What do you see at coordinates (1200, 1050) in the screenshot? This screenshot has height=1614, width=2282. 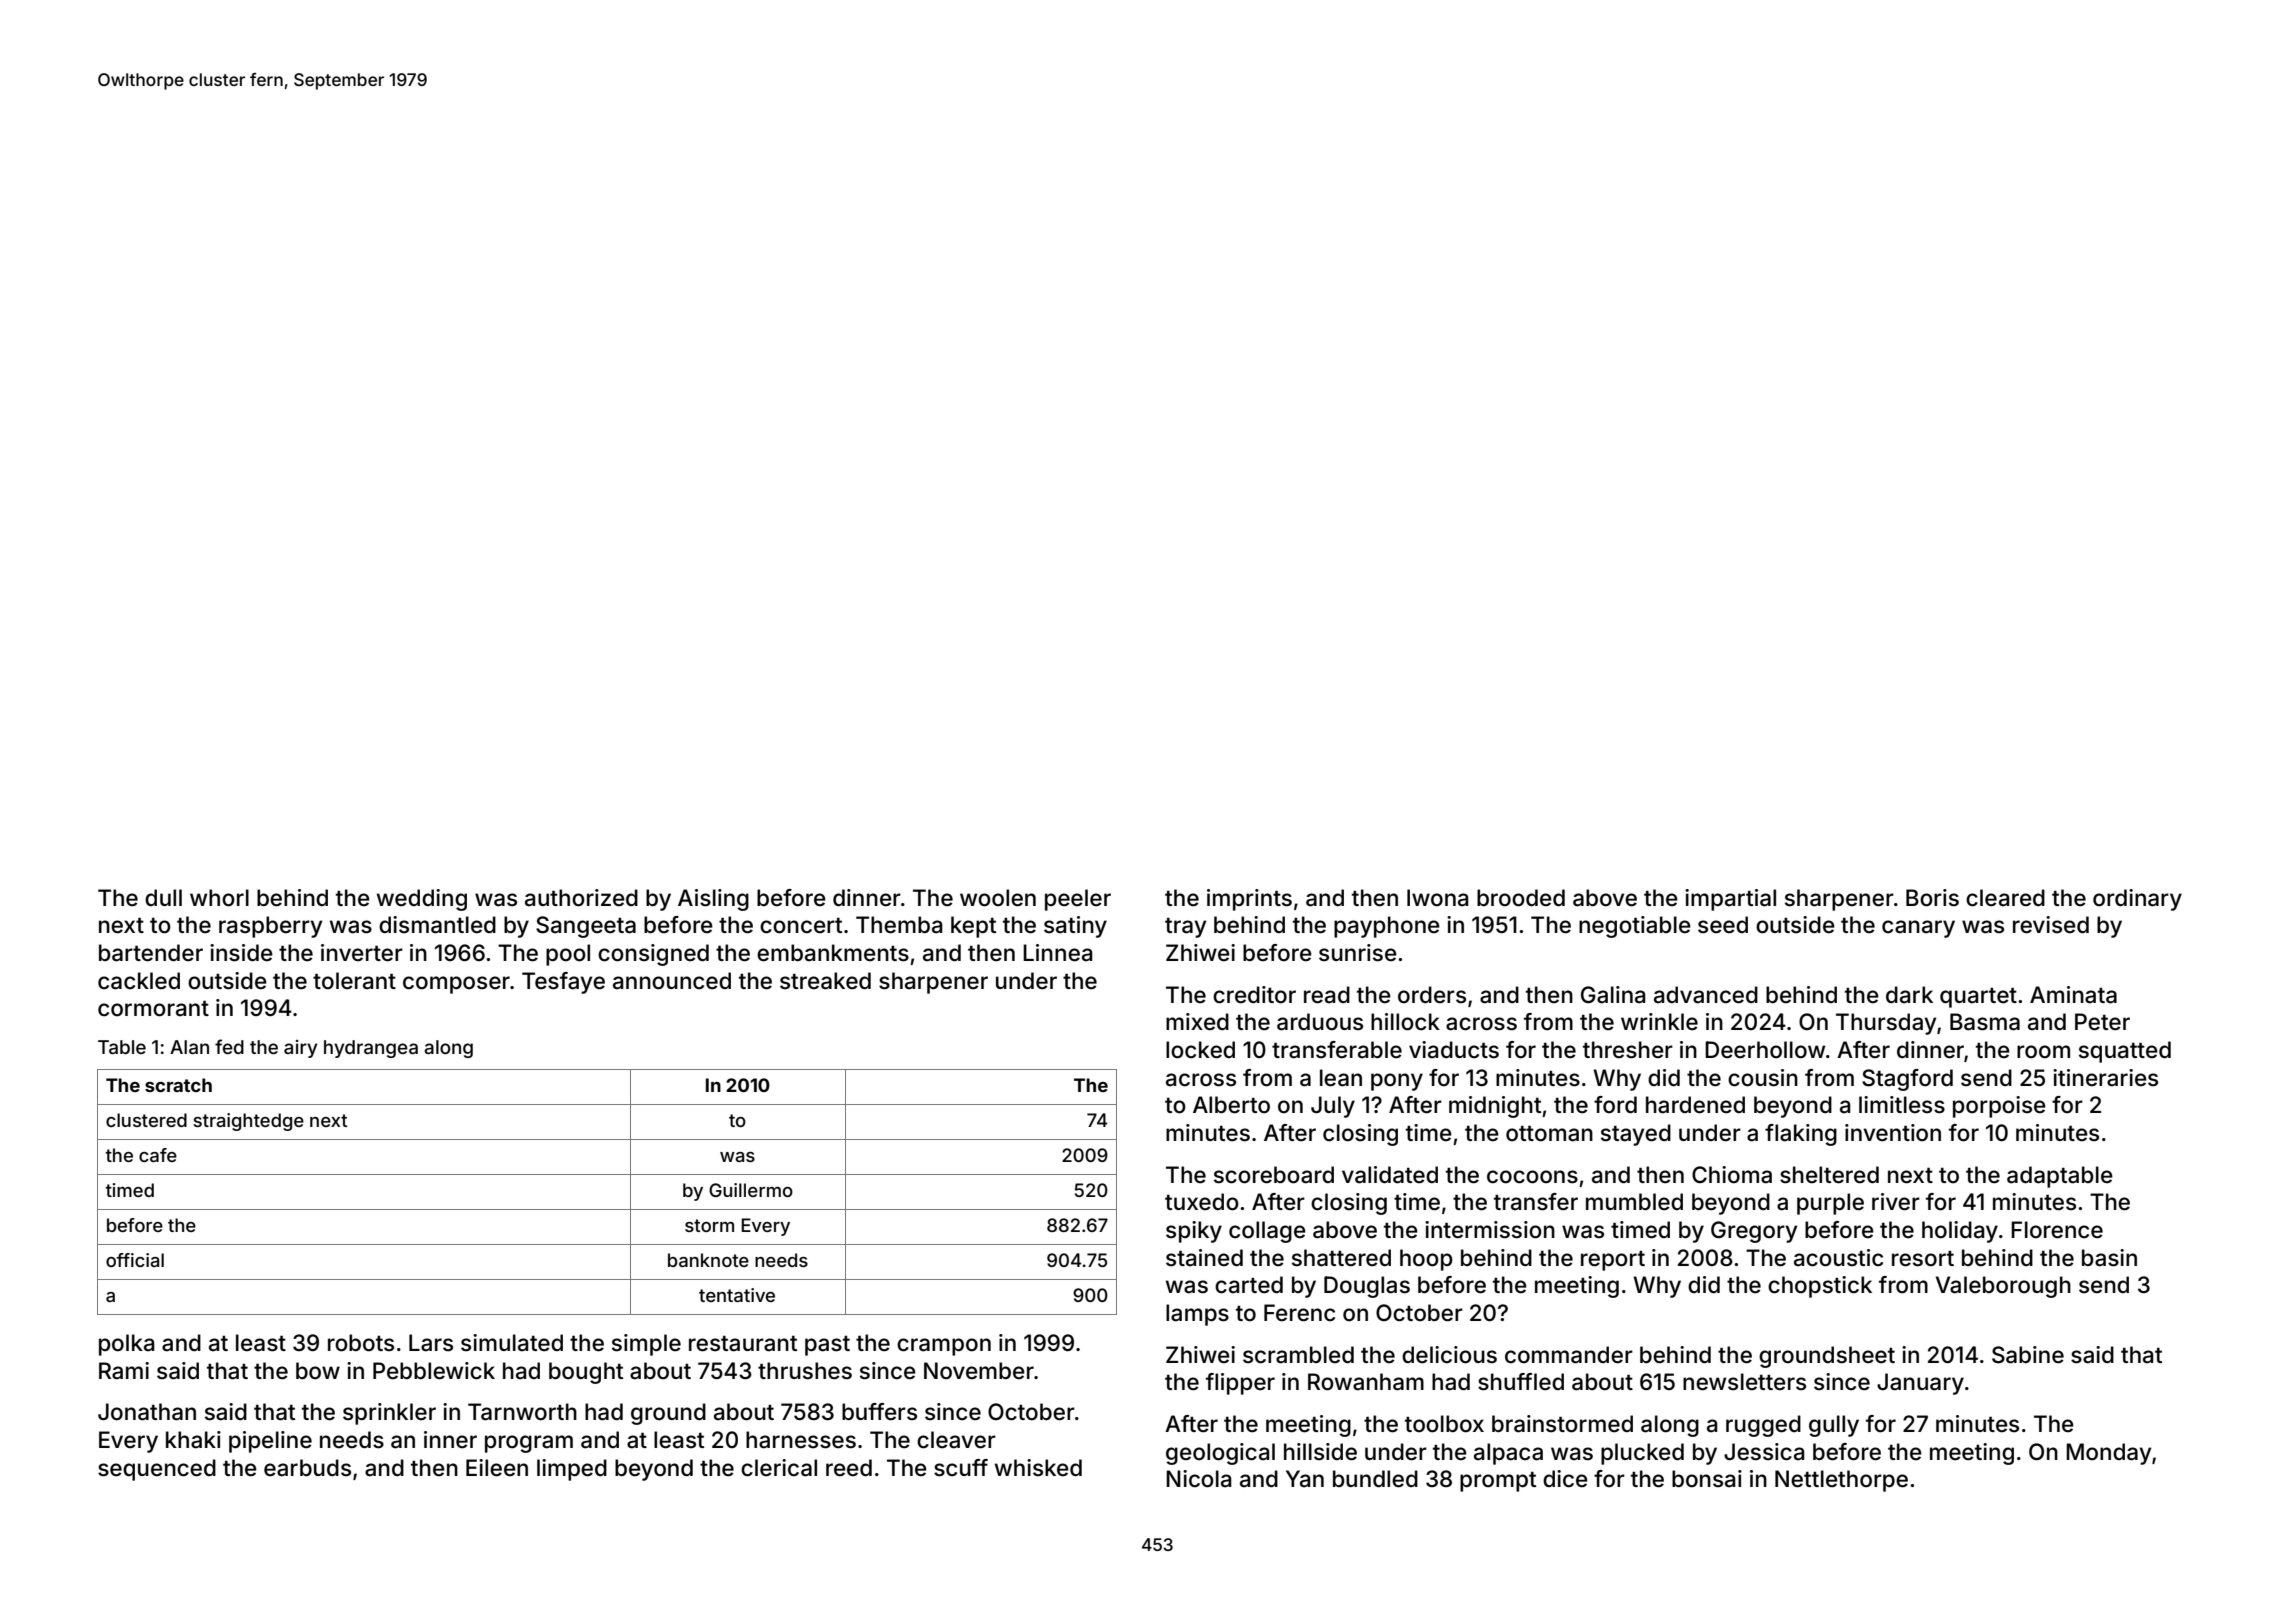 I see `locked` at bounding box center [1200, 1050].
